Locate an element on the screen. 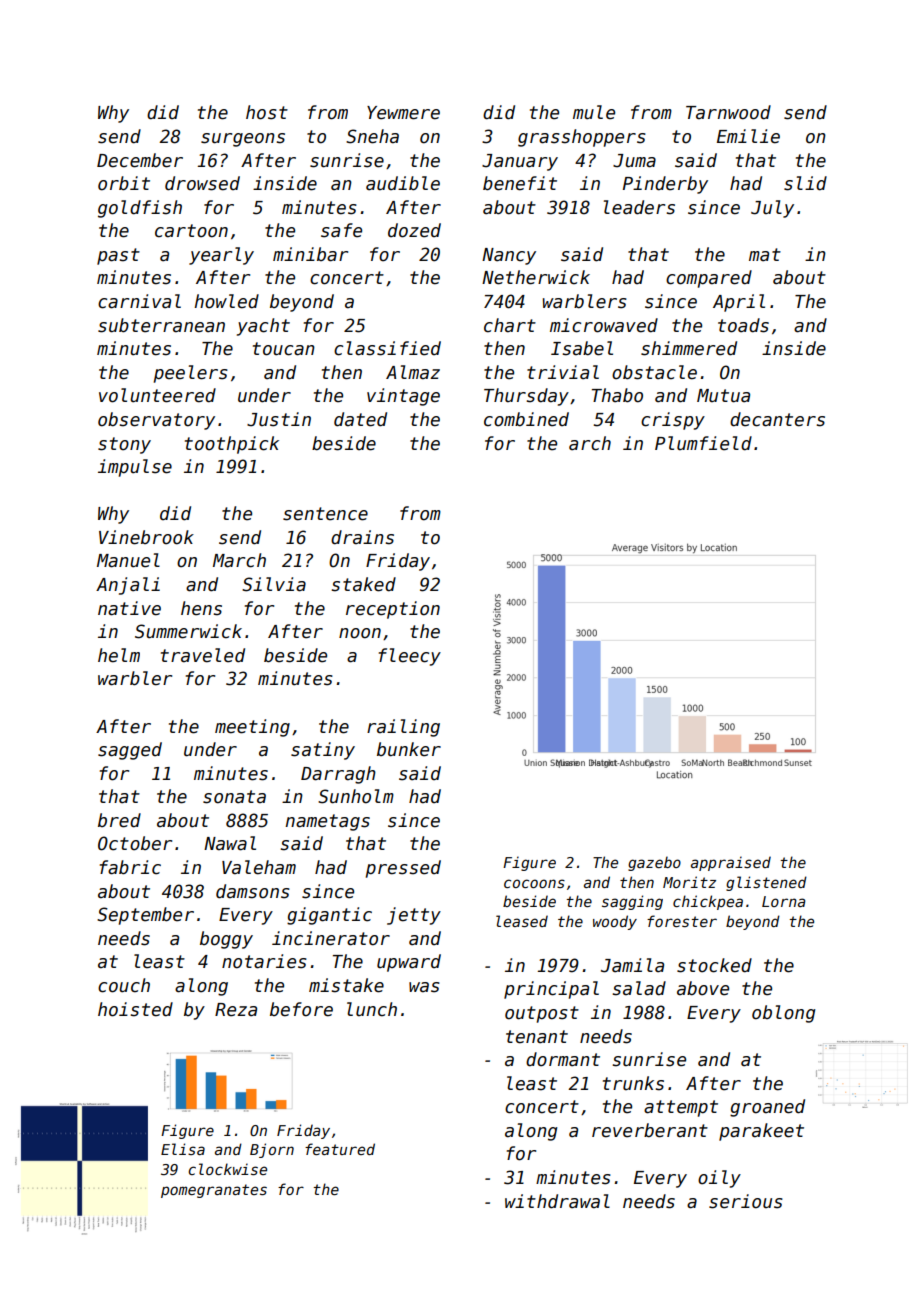  Silvia is located at coordinates (274, 584).
